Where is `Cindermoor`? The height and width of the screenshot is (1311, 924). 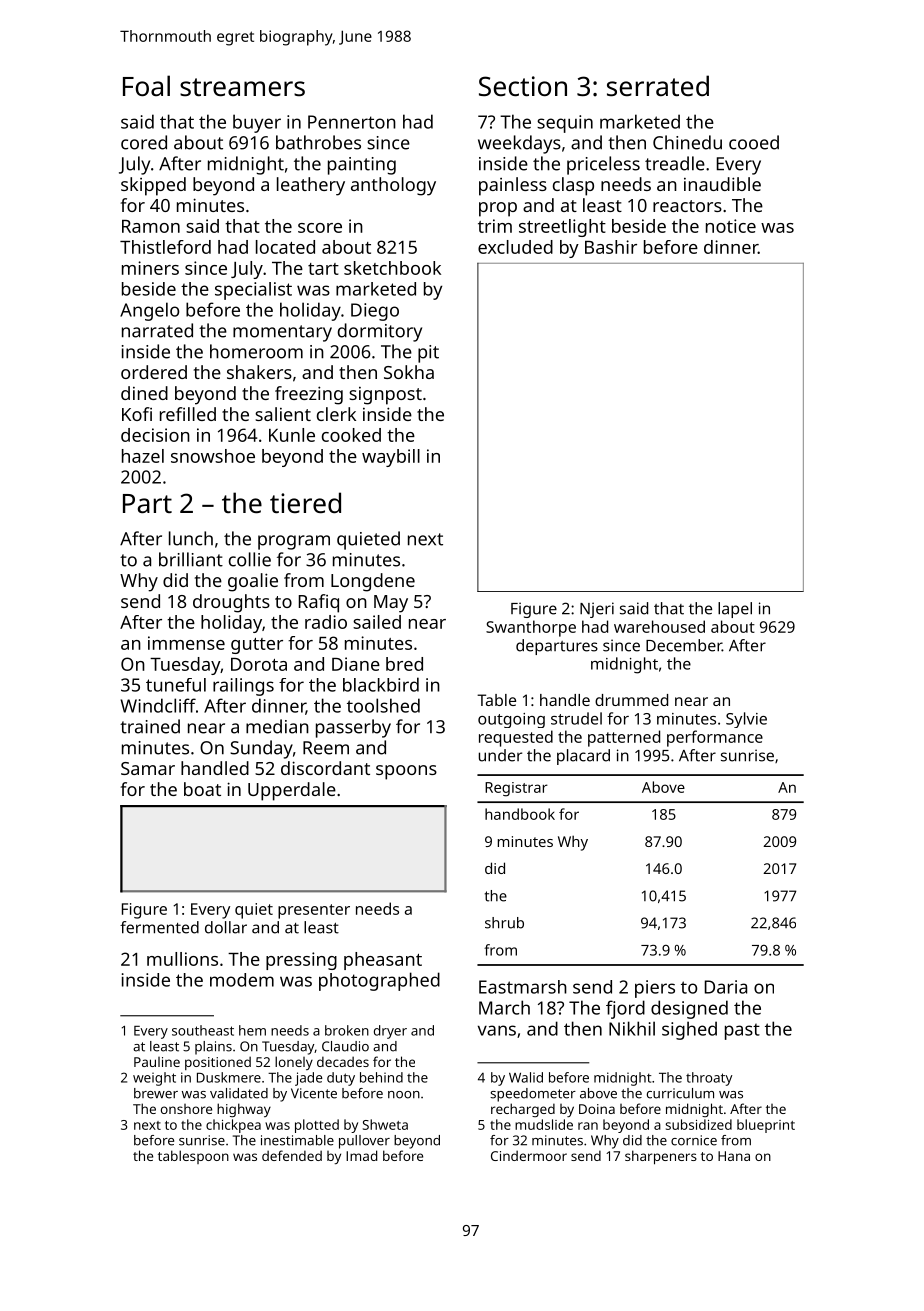 Cindermoor is located at coordinates (529, 1155).
